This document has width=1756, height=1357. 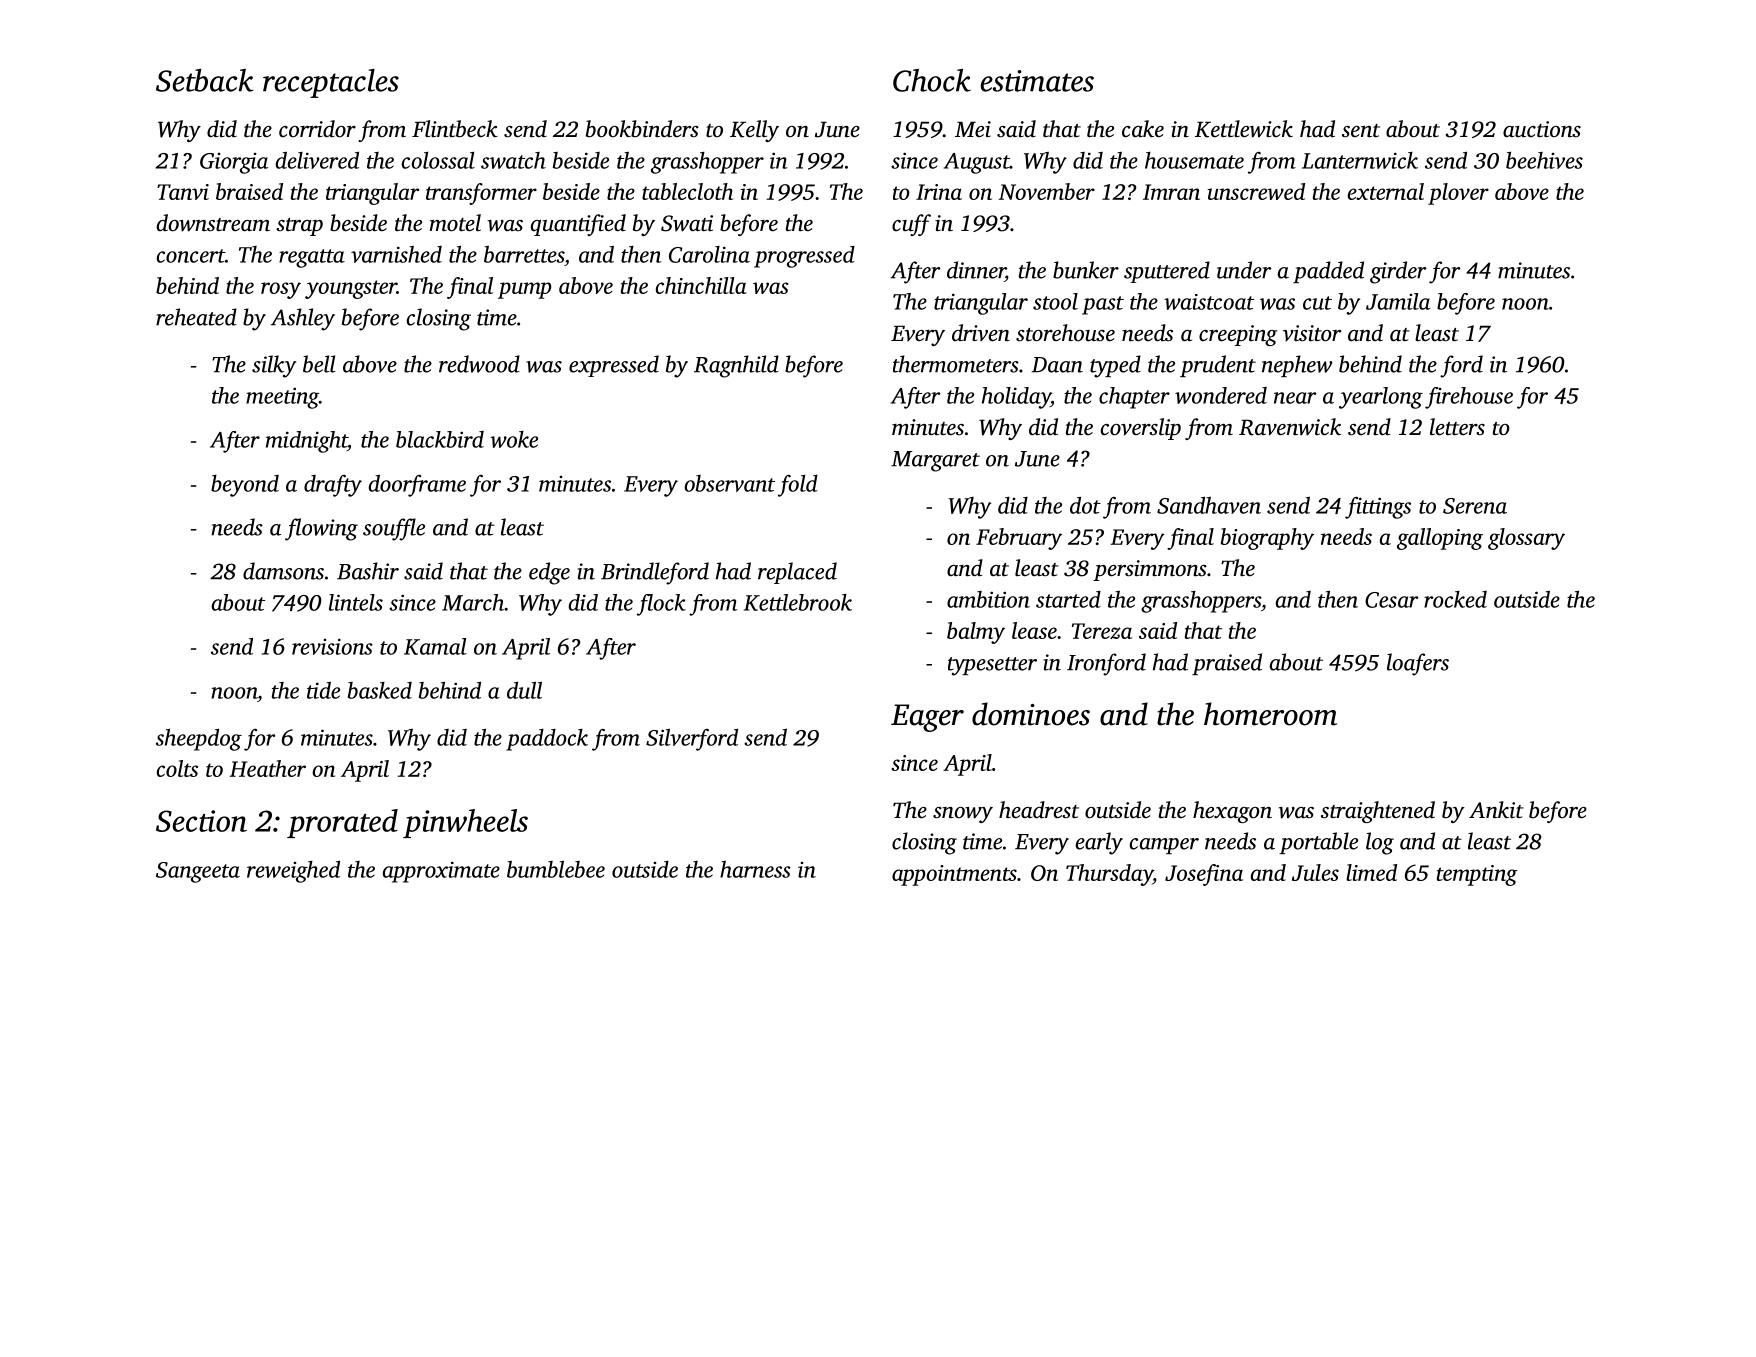 What do you see at coordinates (661, 605) in the document?
I see `flock` at bounding box center [661, 605].
